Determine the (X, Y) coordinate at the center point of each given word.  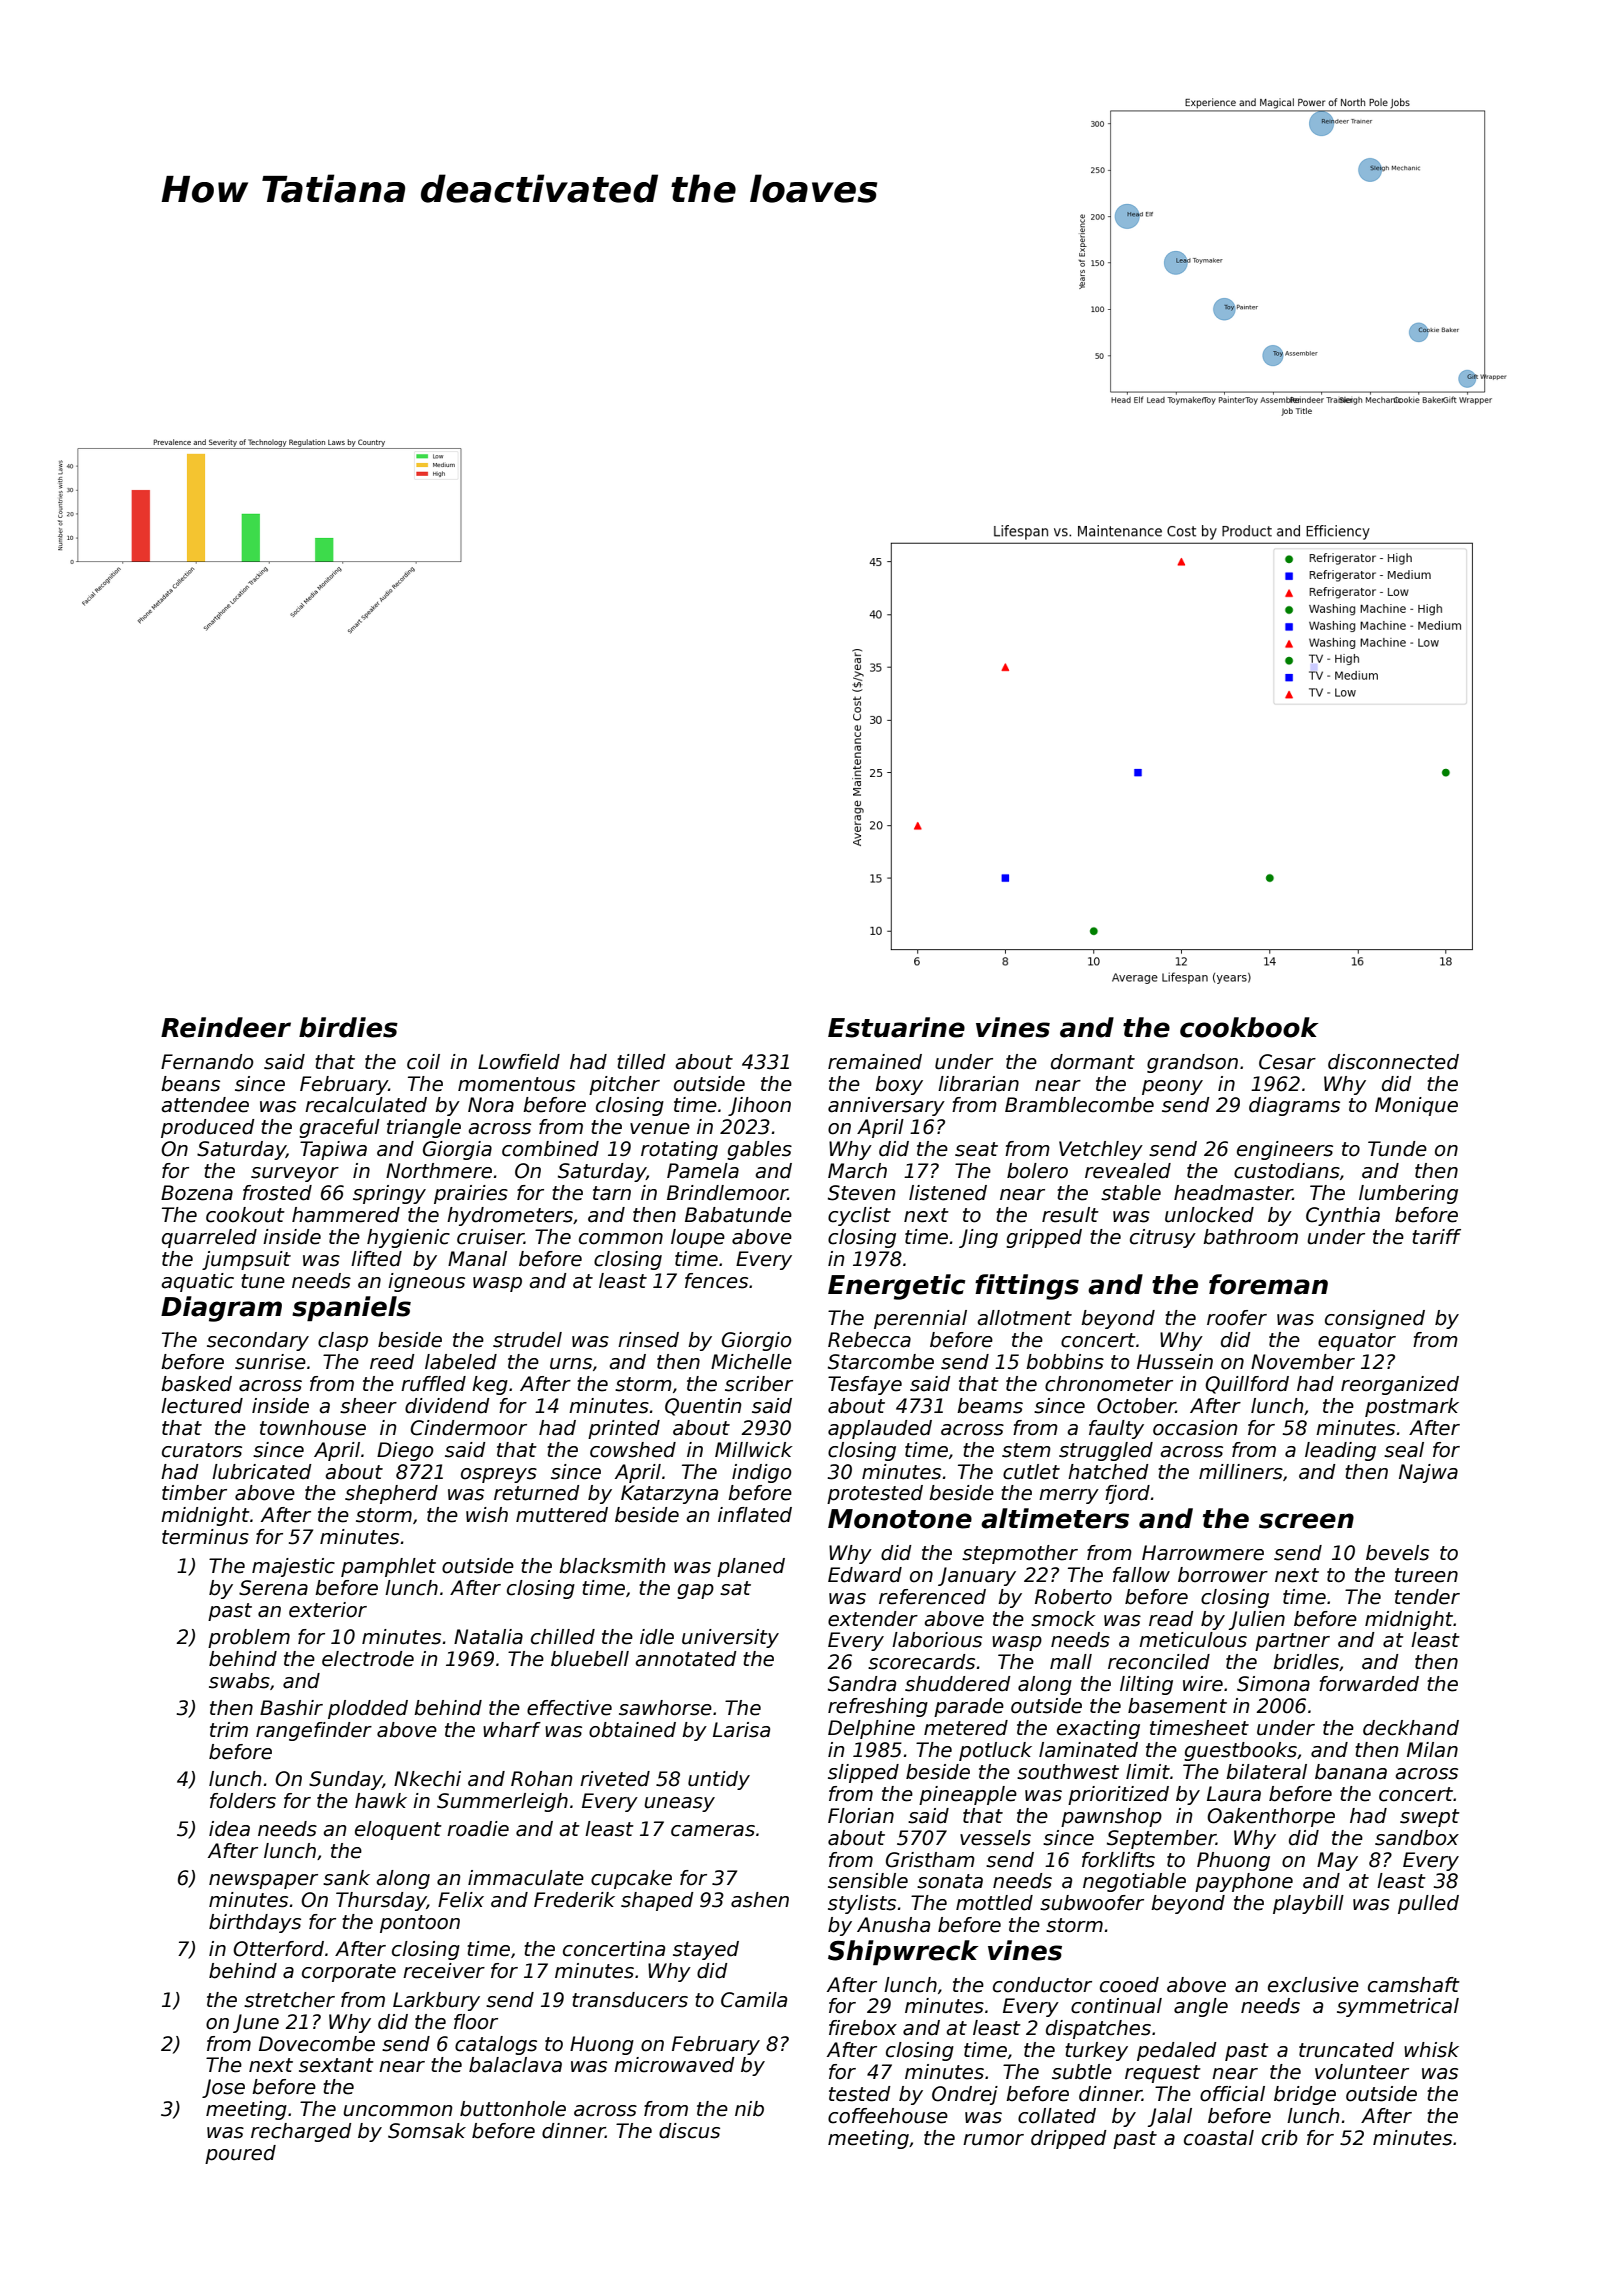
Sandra (862, 1684)
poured (240, 2154)
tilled (641, 1062)
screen (1306, 1521)
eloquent (398, 1830)
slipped (863, 1773)
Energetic (896, 1287)
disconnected (1393, 1062)
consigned (1375, 1319)
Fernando (207, 1062)
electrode (368, 1659)
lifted (376, 1259)
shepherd (391, 1494)
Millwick (754, 1450)
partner (1292, 1642)
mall (1071, 1662)
